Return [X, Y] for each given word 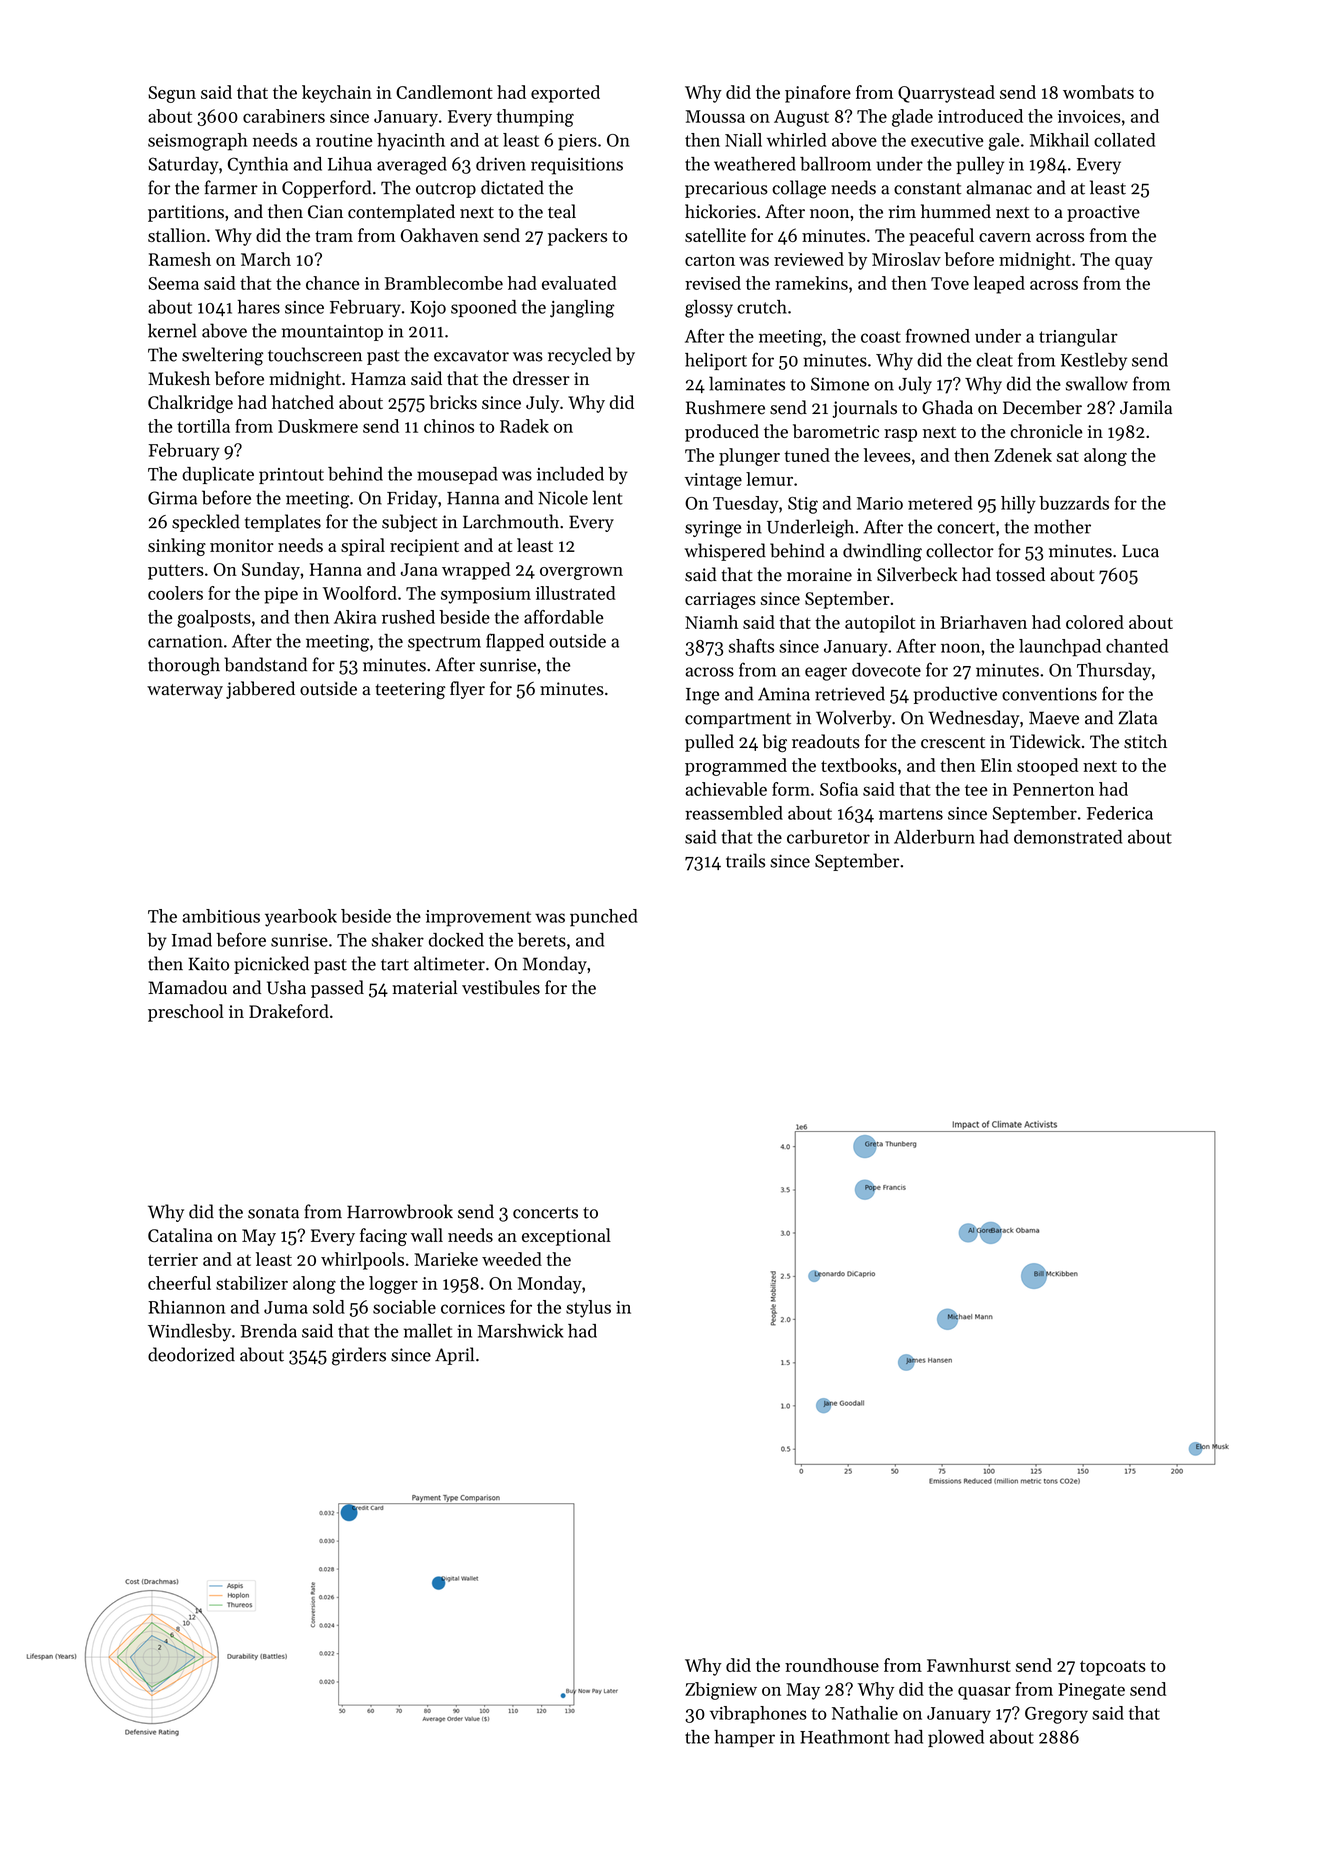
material [424, 987]
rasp [900, 435]
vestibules [501, 987]
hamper [744, 1738]
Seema [173, 283]
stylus [588, 1309]
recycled [580, 356]
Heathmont [845, 1737]
